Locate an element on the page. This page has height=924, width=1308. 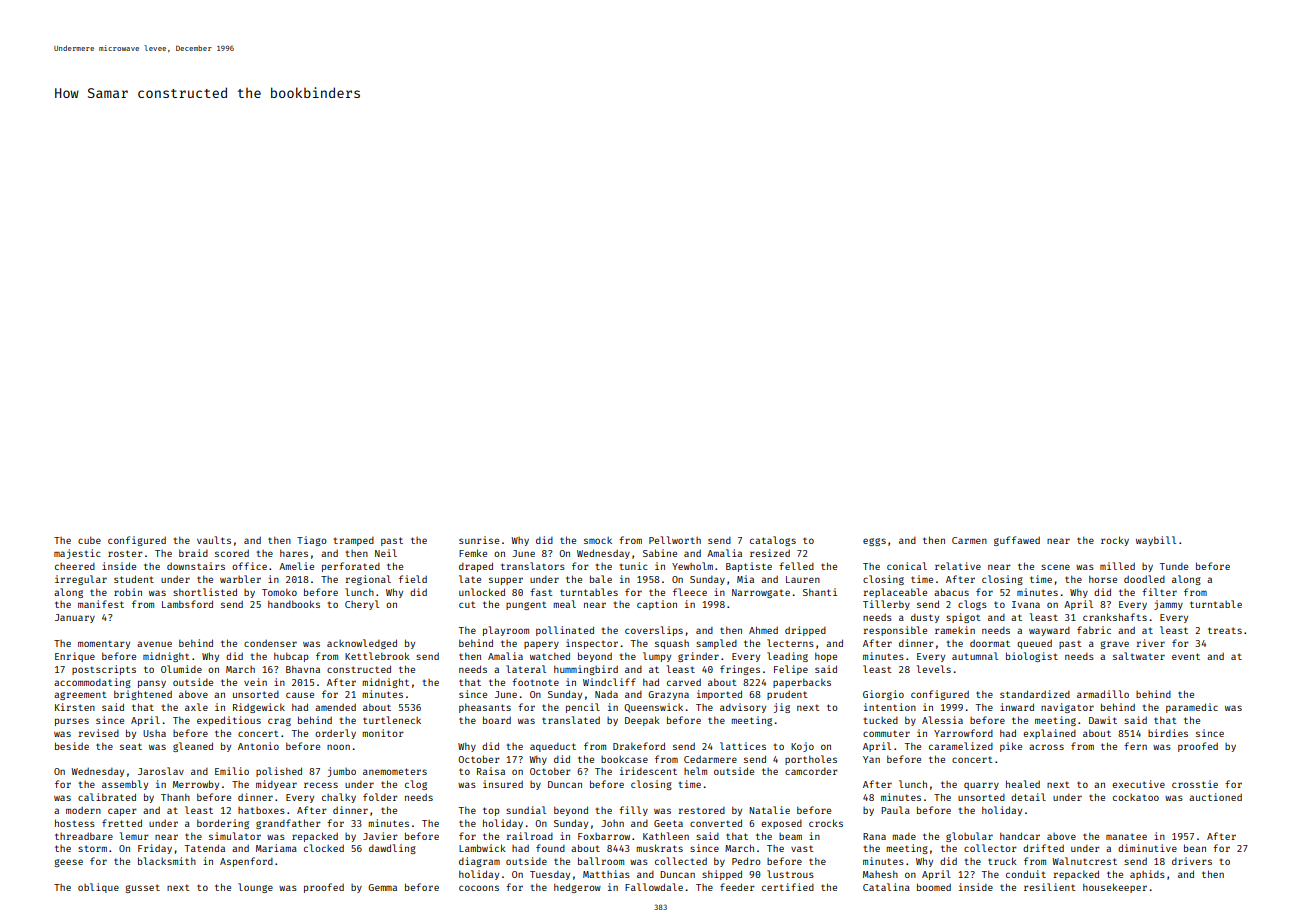
Windcliff is located at coordinates (609, 682).
